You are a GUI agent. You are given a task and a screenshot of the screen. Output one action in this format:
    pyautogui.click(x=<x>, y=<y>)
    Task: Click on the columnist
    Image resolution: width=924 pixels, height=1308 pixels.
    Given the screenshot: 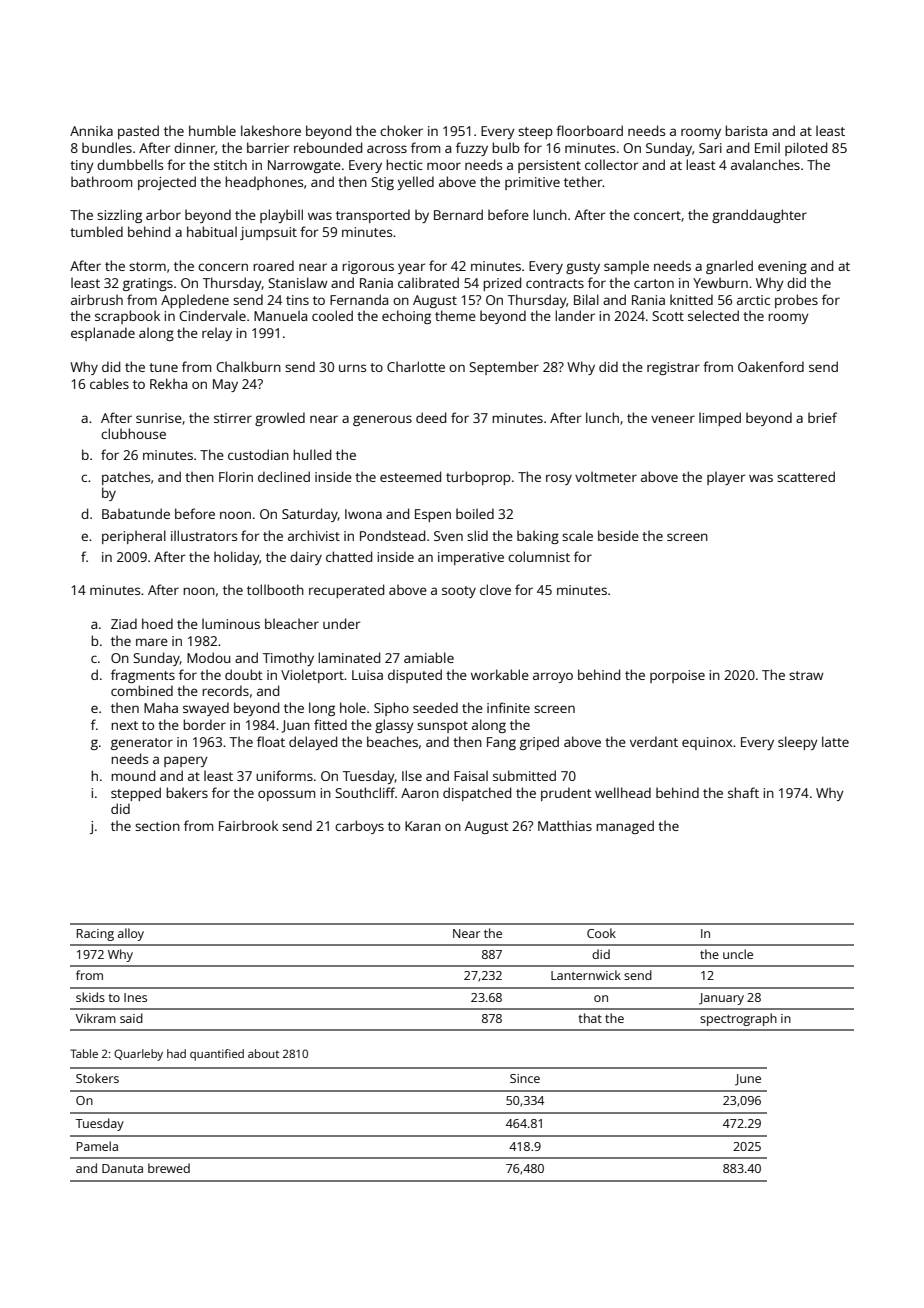 What is the action you would take?
    pyautogui.click(x=539, y=556)
